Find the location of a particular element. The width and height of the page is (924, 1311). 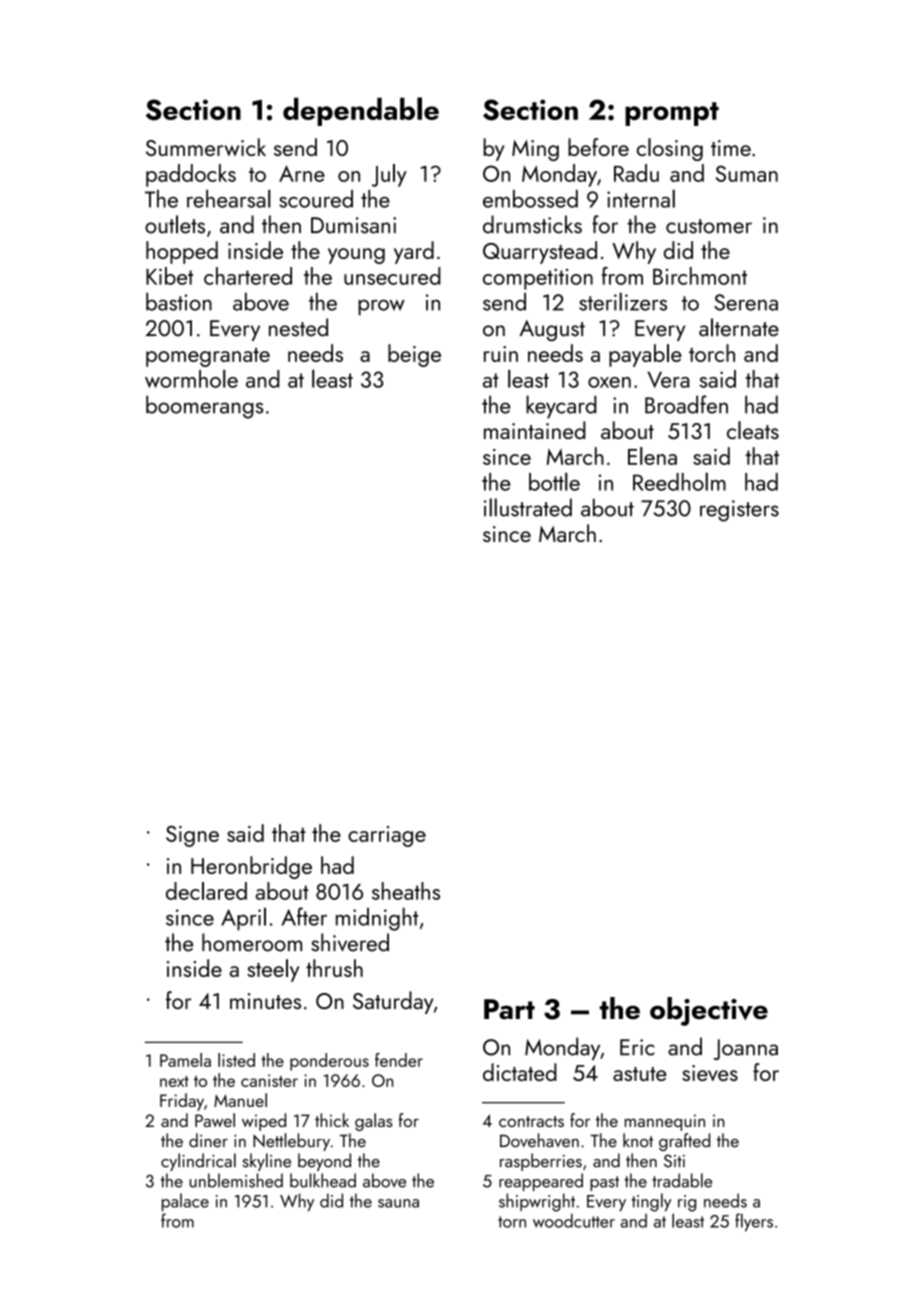

time is located at coordinates (731, 148).
